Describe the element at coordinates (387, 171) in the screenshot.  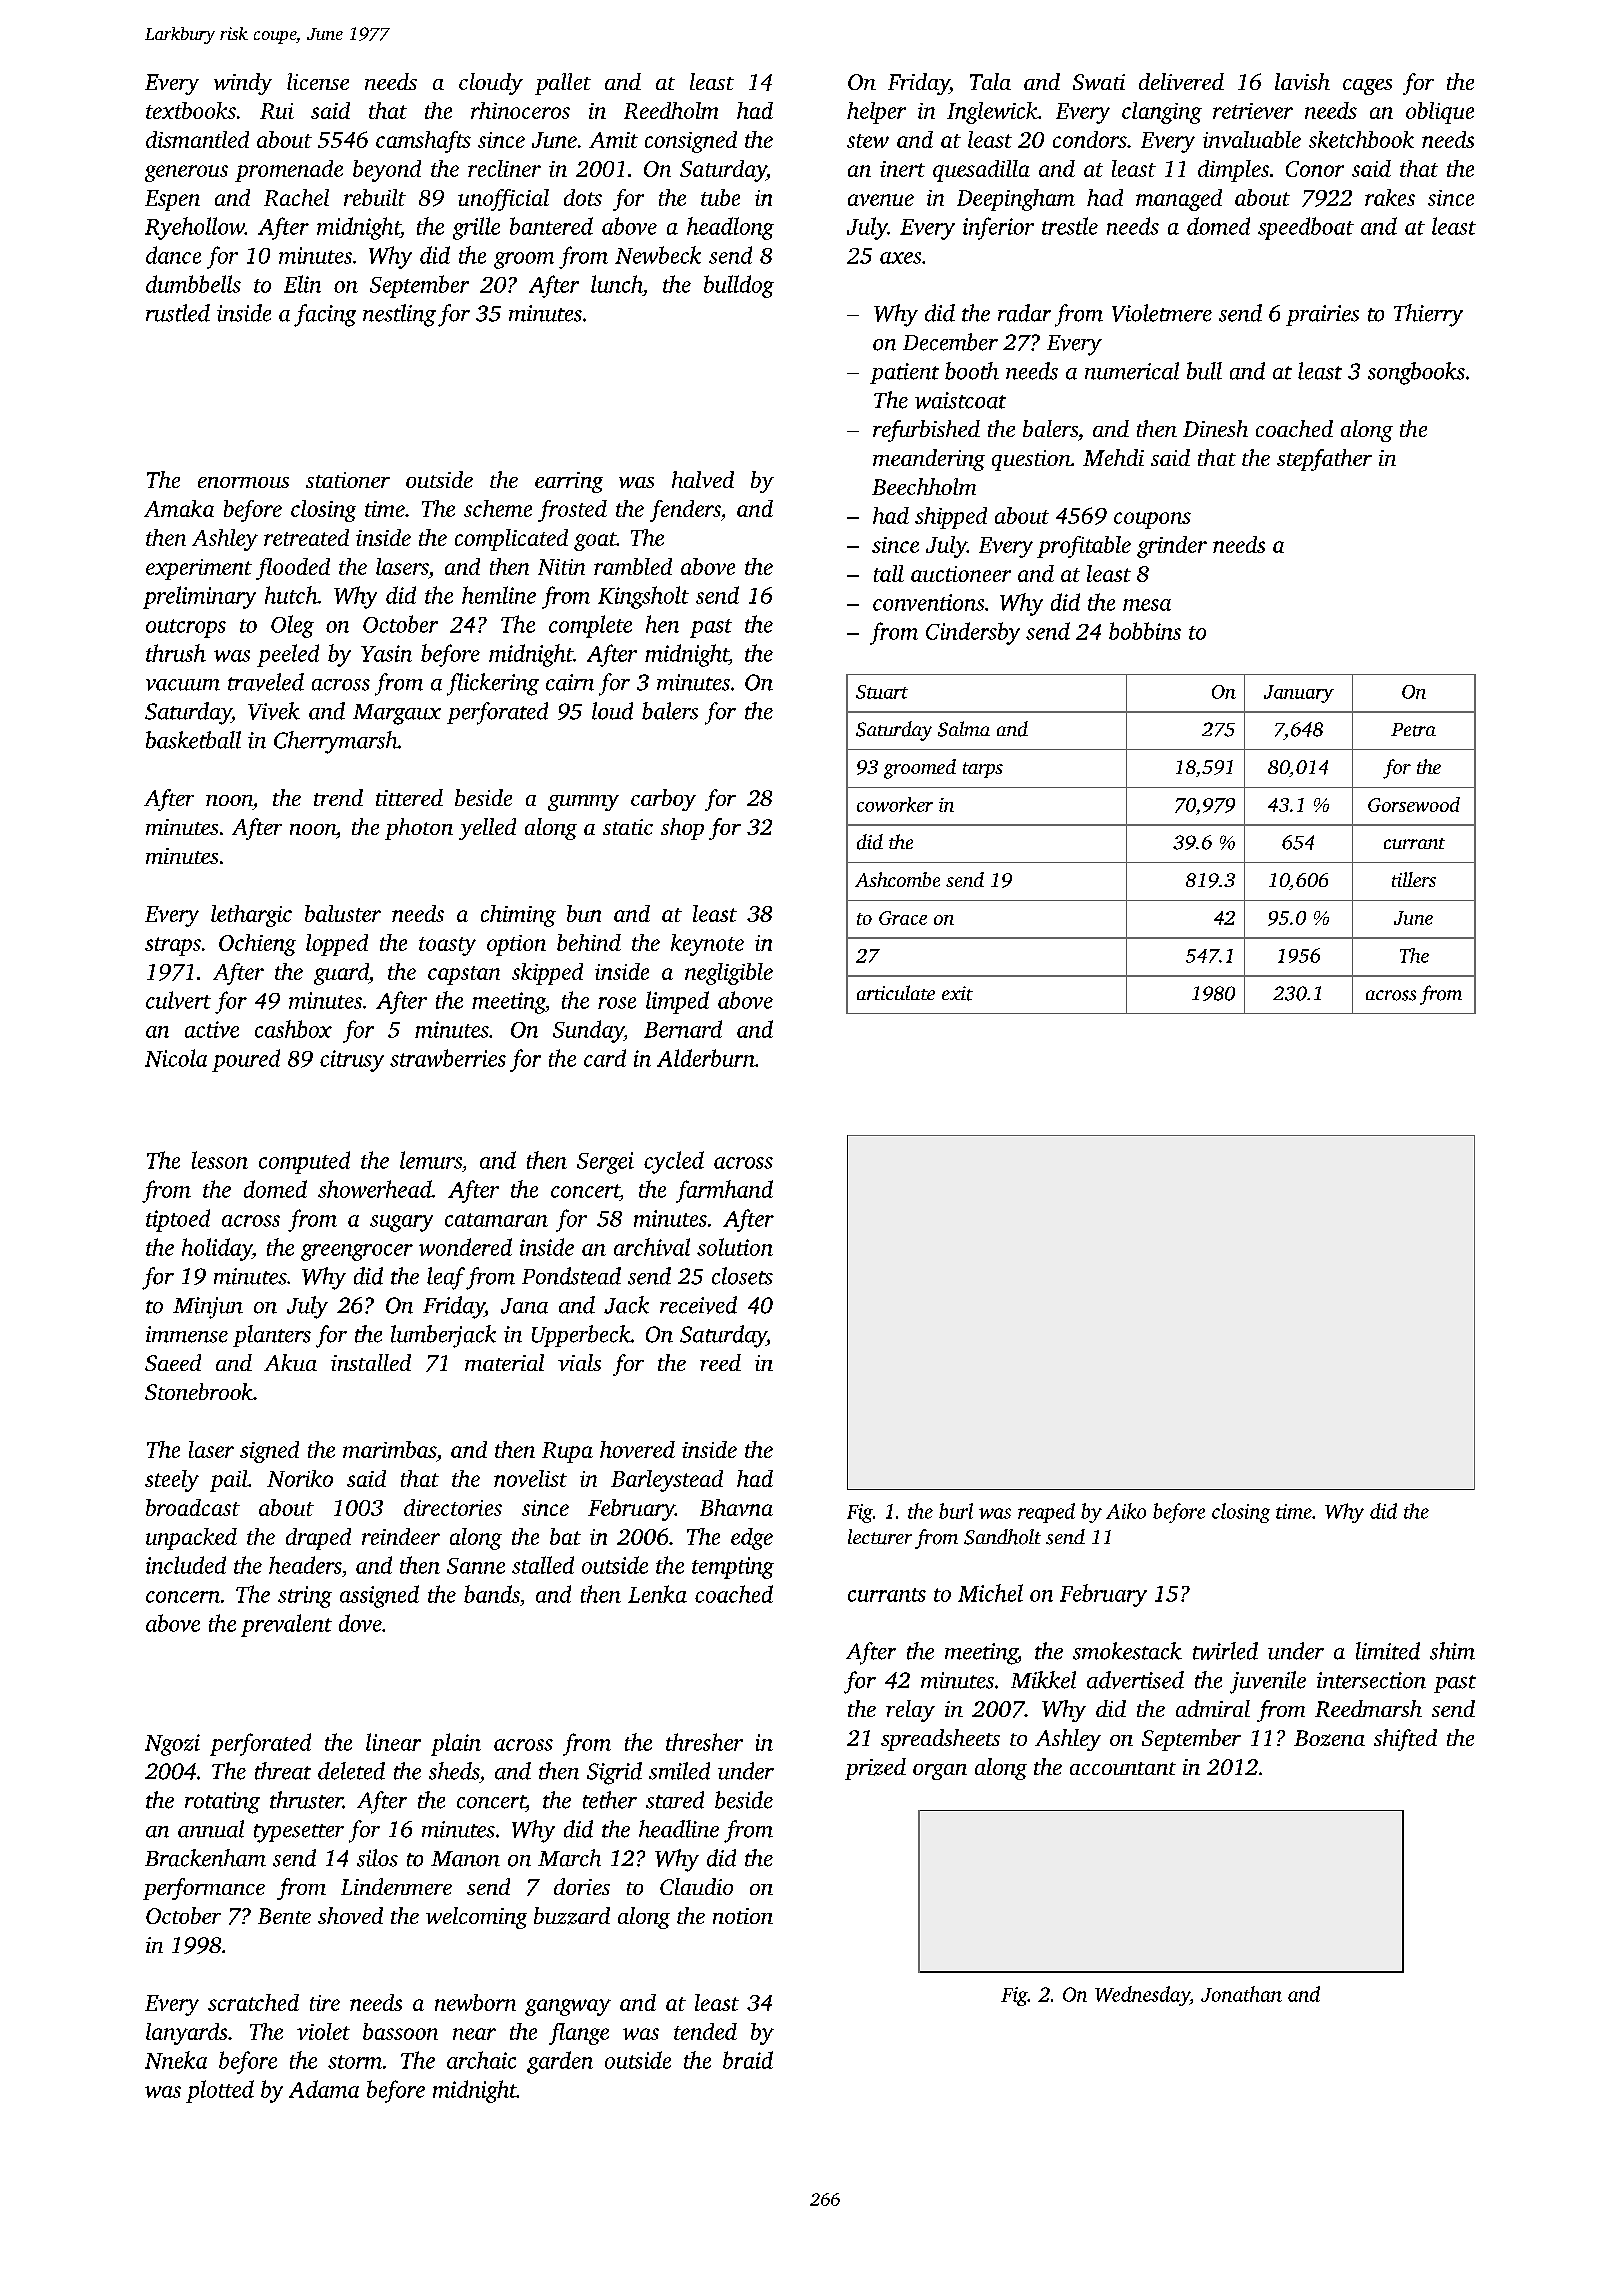
I see `beyond` at that location.
